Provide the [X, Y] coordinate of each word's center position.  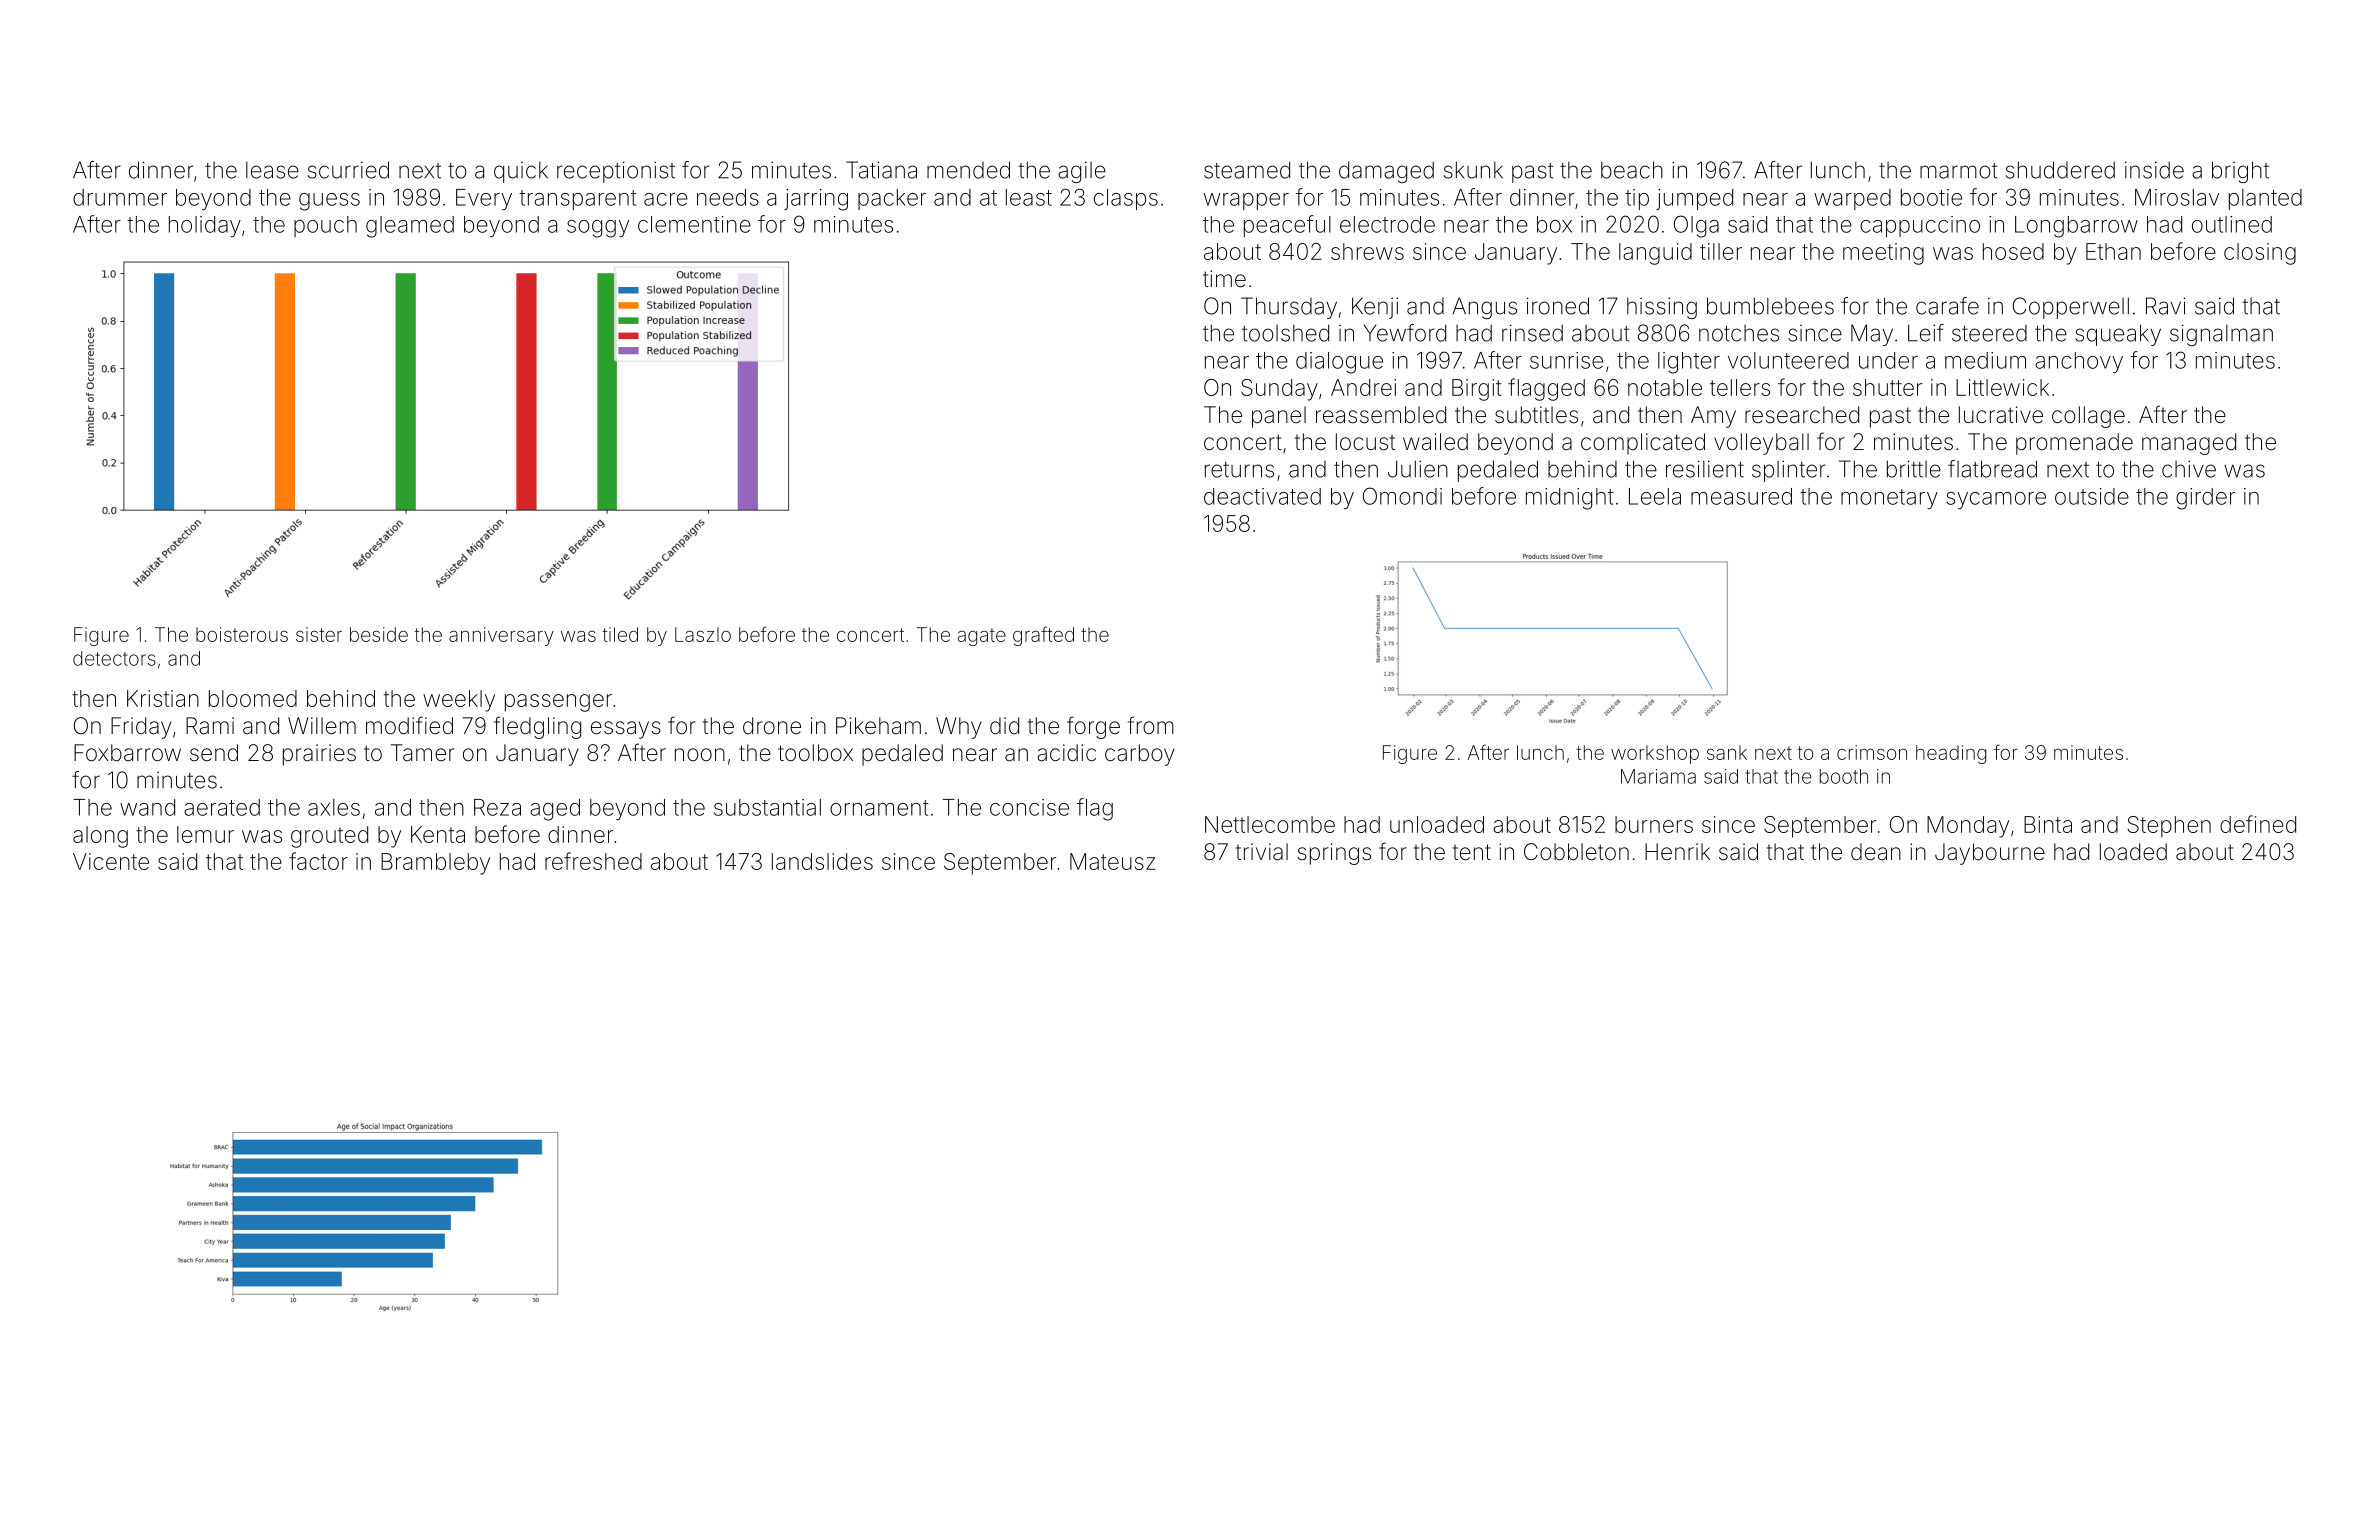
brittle [1914, 469]
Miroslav [2177, 197]
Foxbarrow [127, 753]
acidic [1066, 753]
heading [1951, 754]
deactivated [1262, 496]
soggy [598, 229]
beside [379, 634]
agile [1082, 172]
